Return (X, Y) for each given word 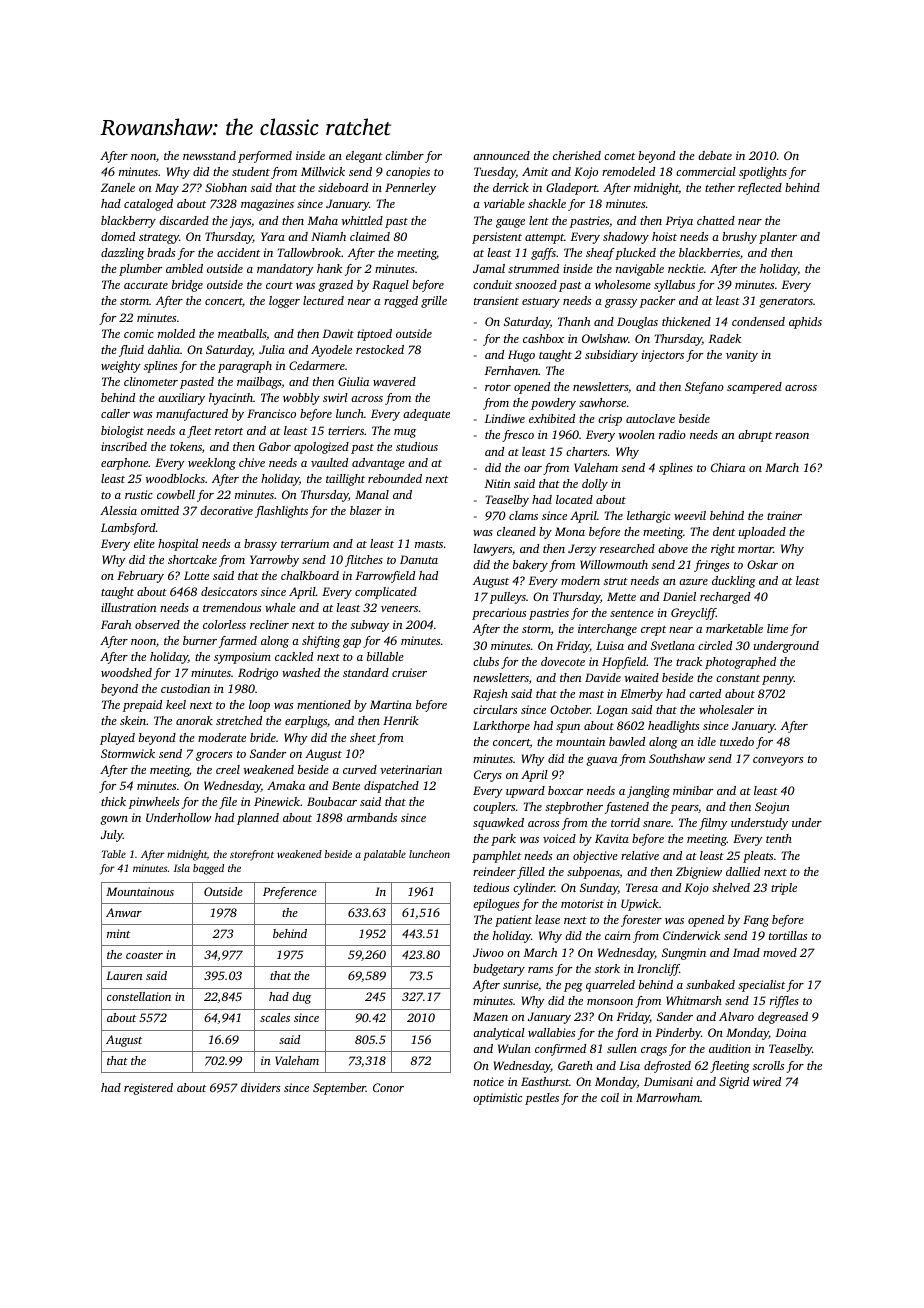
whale (280, 607)
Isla (182, 868)
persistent (497, 238)
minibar (693, 790)
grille (434, 302)
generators (786, 303)
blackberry (128, 222)
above (673, 548)
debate (715, 155)
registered (148, 1089)
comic (139, 333)
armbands (372, 817)
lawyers (493, 550)
